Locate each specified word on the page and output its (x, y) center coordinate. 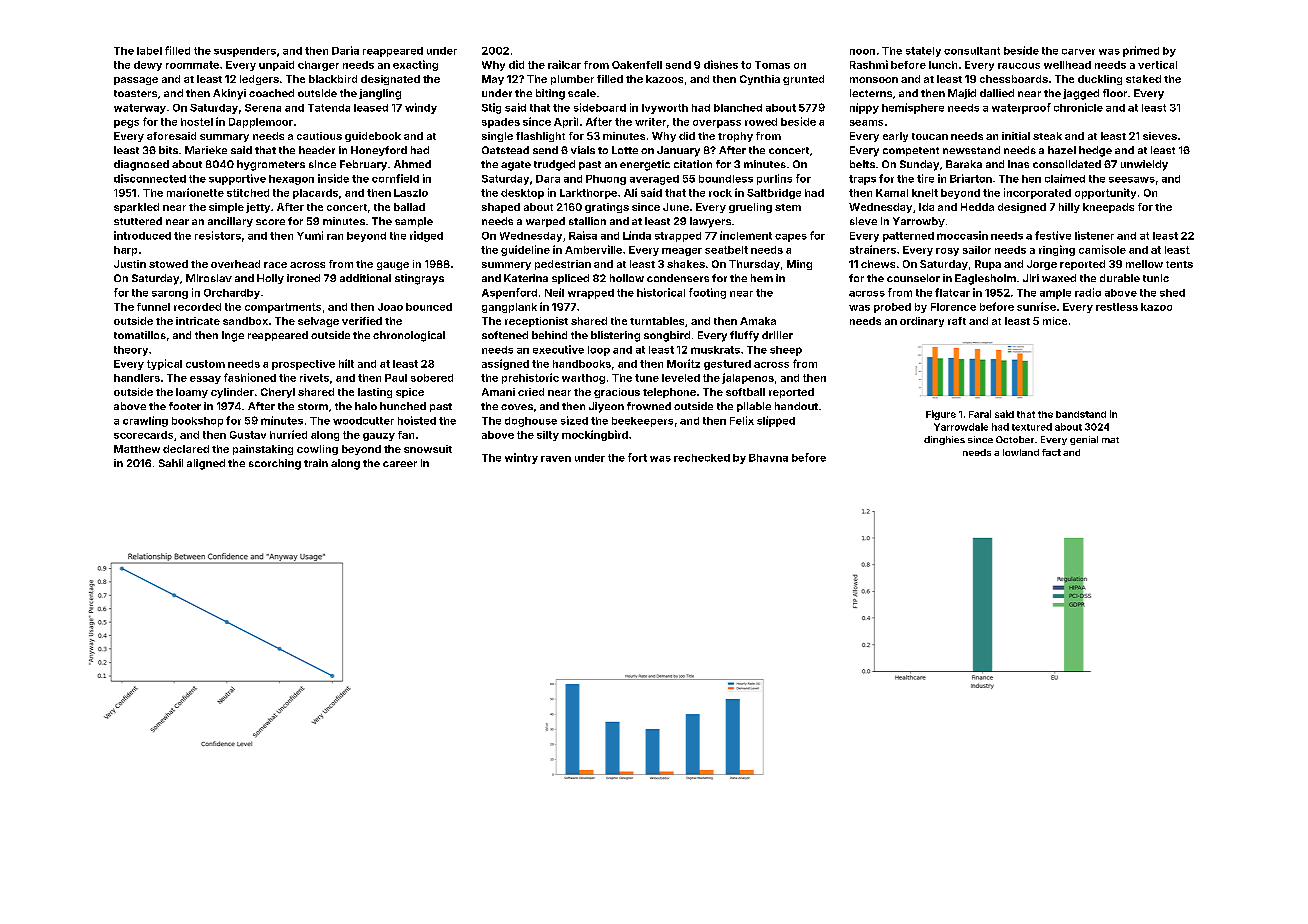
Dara (548, 179)
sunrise (1036, 306)
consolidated (1067, 164)
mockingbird (595, 435)
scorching (275, 464)
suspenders (245, 52)
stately (923, 52)
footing (707, 293)
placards (315, 194)
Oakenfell (637, 65)
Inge (233, 336)
